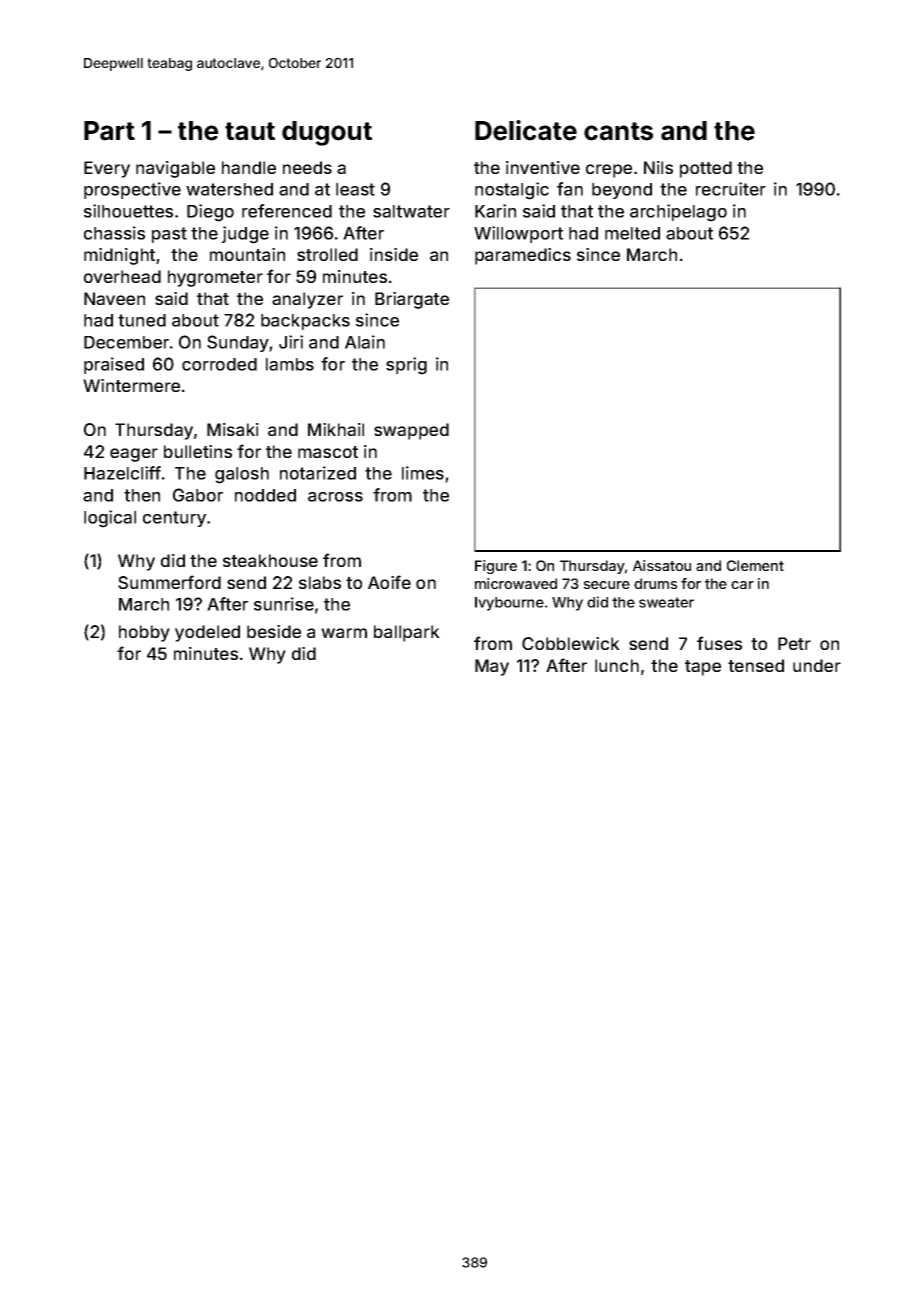 The width and height of the image is (924, 1308). I want to click on fuses, so click(719, 643).
